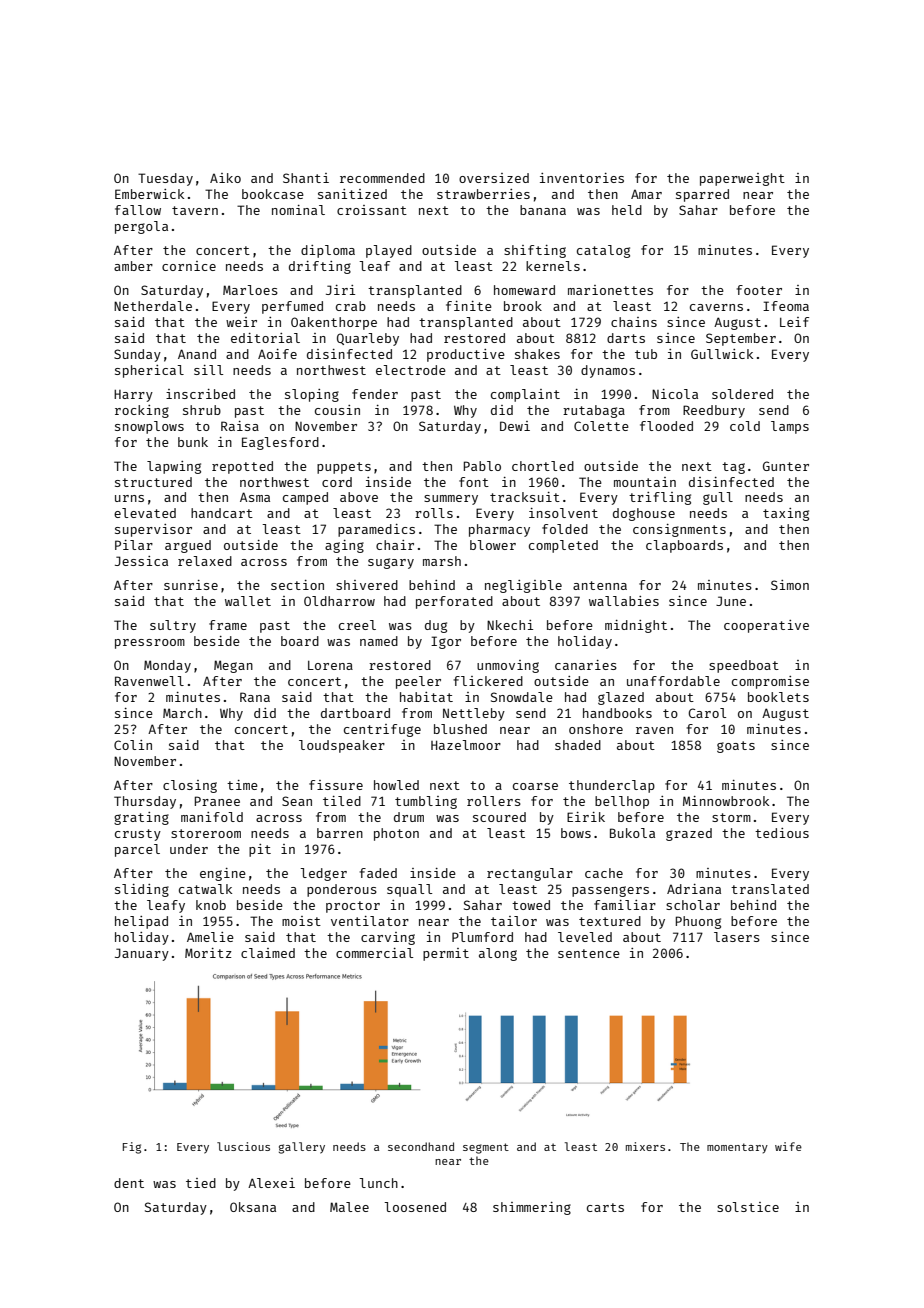 Image resolution: width=924 pixels, height=1308 pixels. What do you see at coordinates (737, 937) in the document?
I see `lasers` at bounding box center [737, 937].
